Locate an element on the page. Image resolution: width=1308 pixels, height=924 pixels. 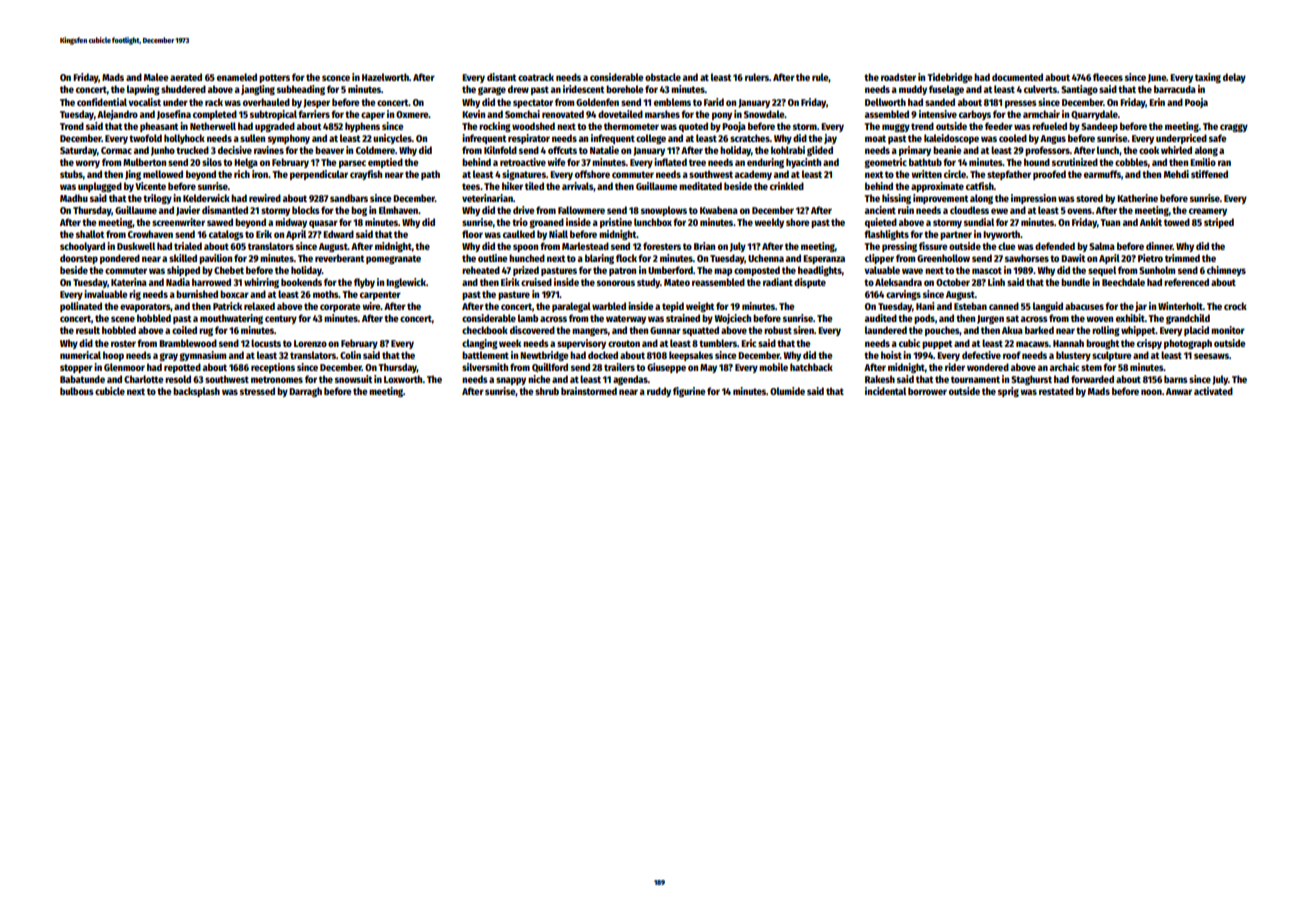
Pietro is located at coordinates (1150, 258).
